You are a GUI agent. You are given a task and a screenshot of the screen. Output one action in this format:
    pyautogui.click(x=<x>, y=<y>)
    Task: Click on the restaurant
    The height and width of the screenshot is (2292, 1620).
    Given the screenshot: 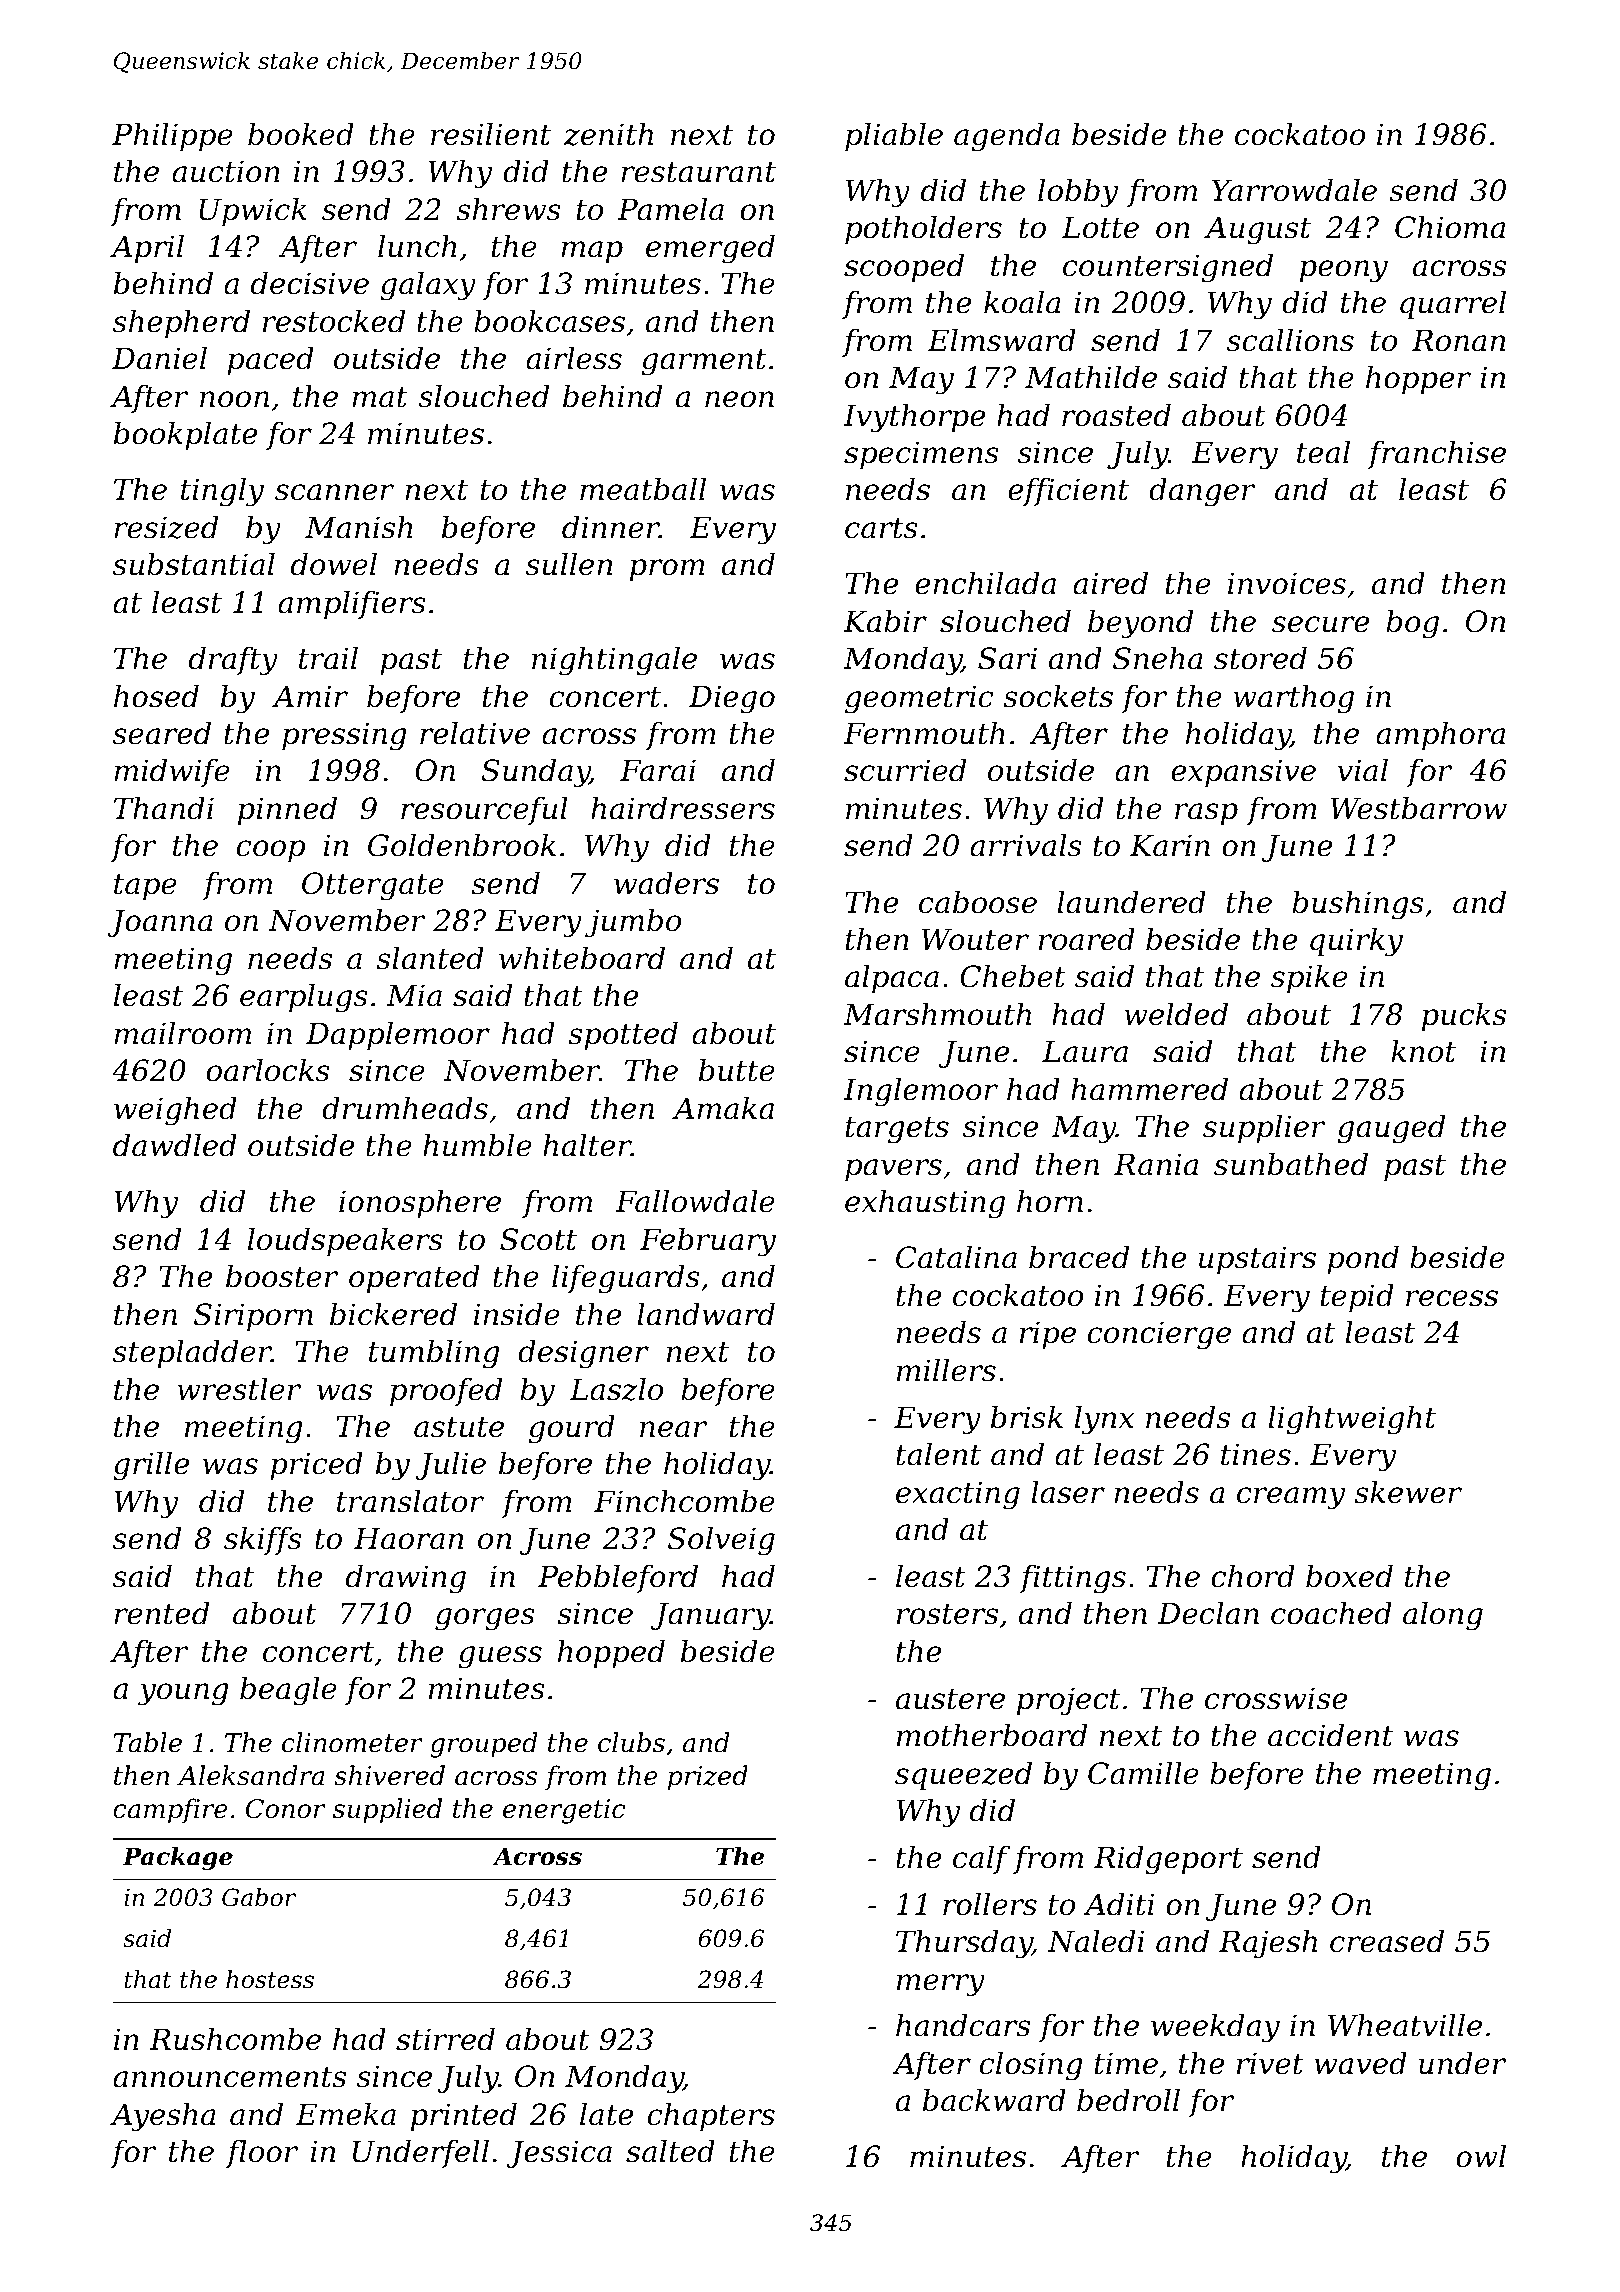 What is the action you would take?
    pyautogui.click(x=698, y=172)
